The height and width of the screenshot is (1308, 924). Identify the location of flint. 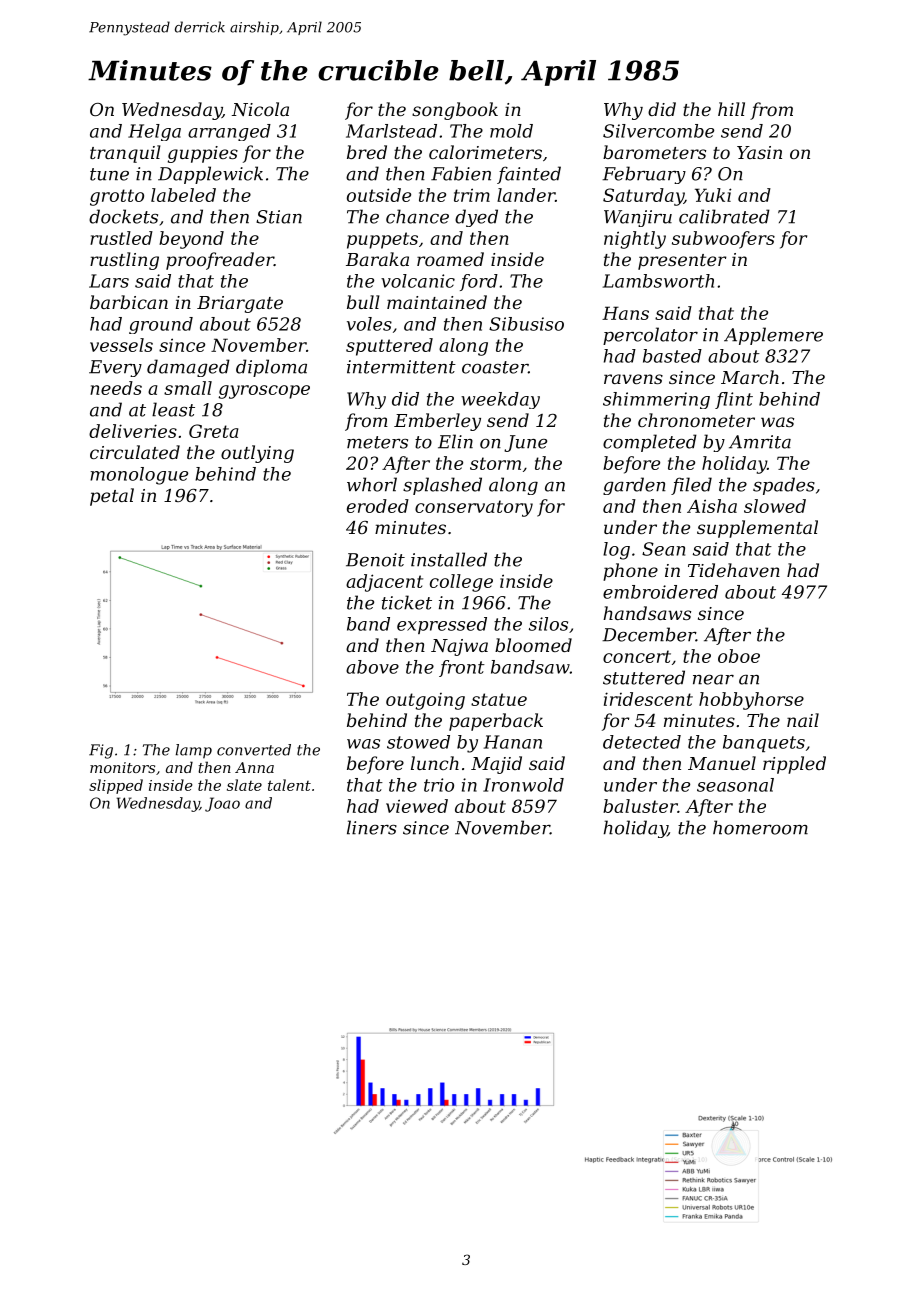
(734, 400).
